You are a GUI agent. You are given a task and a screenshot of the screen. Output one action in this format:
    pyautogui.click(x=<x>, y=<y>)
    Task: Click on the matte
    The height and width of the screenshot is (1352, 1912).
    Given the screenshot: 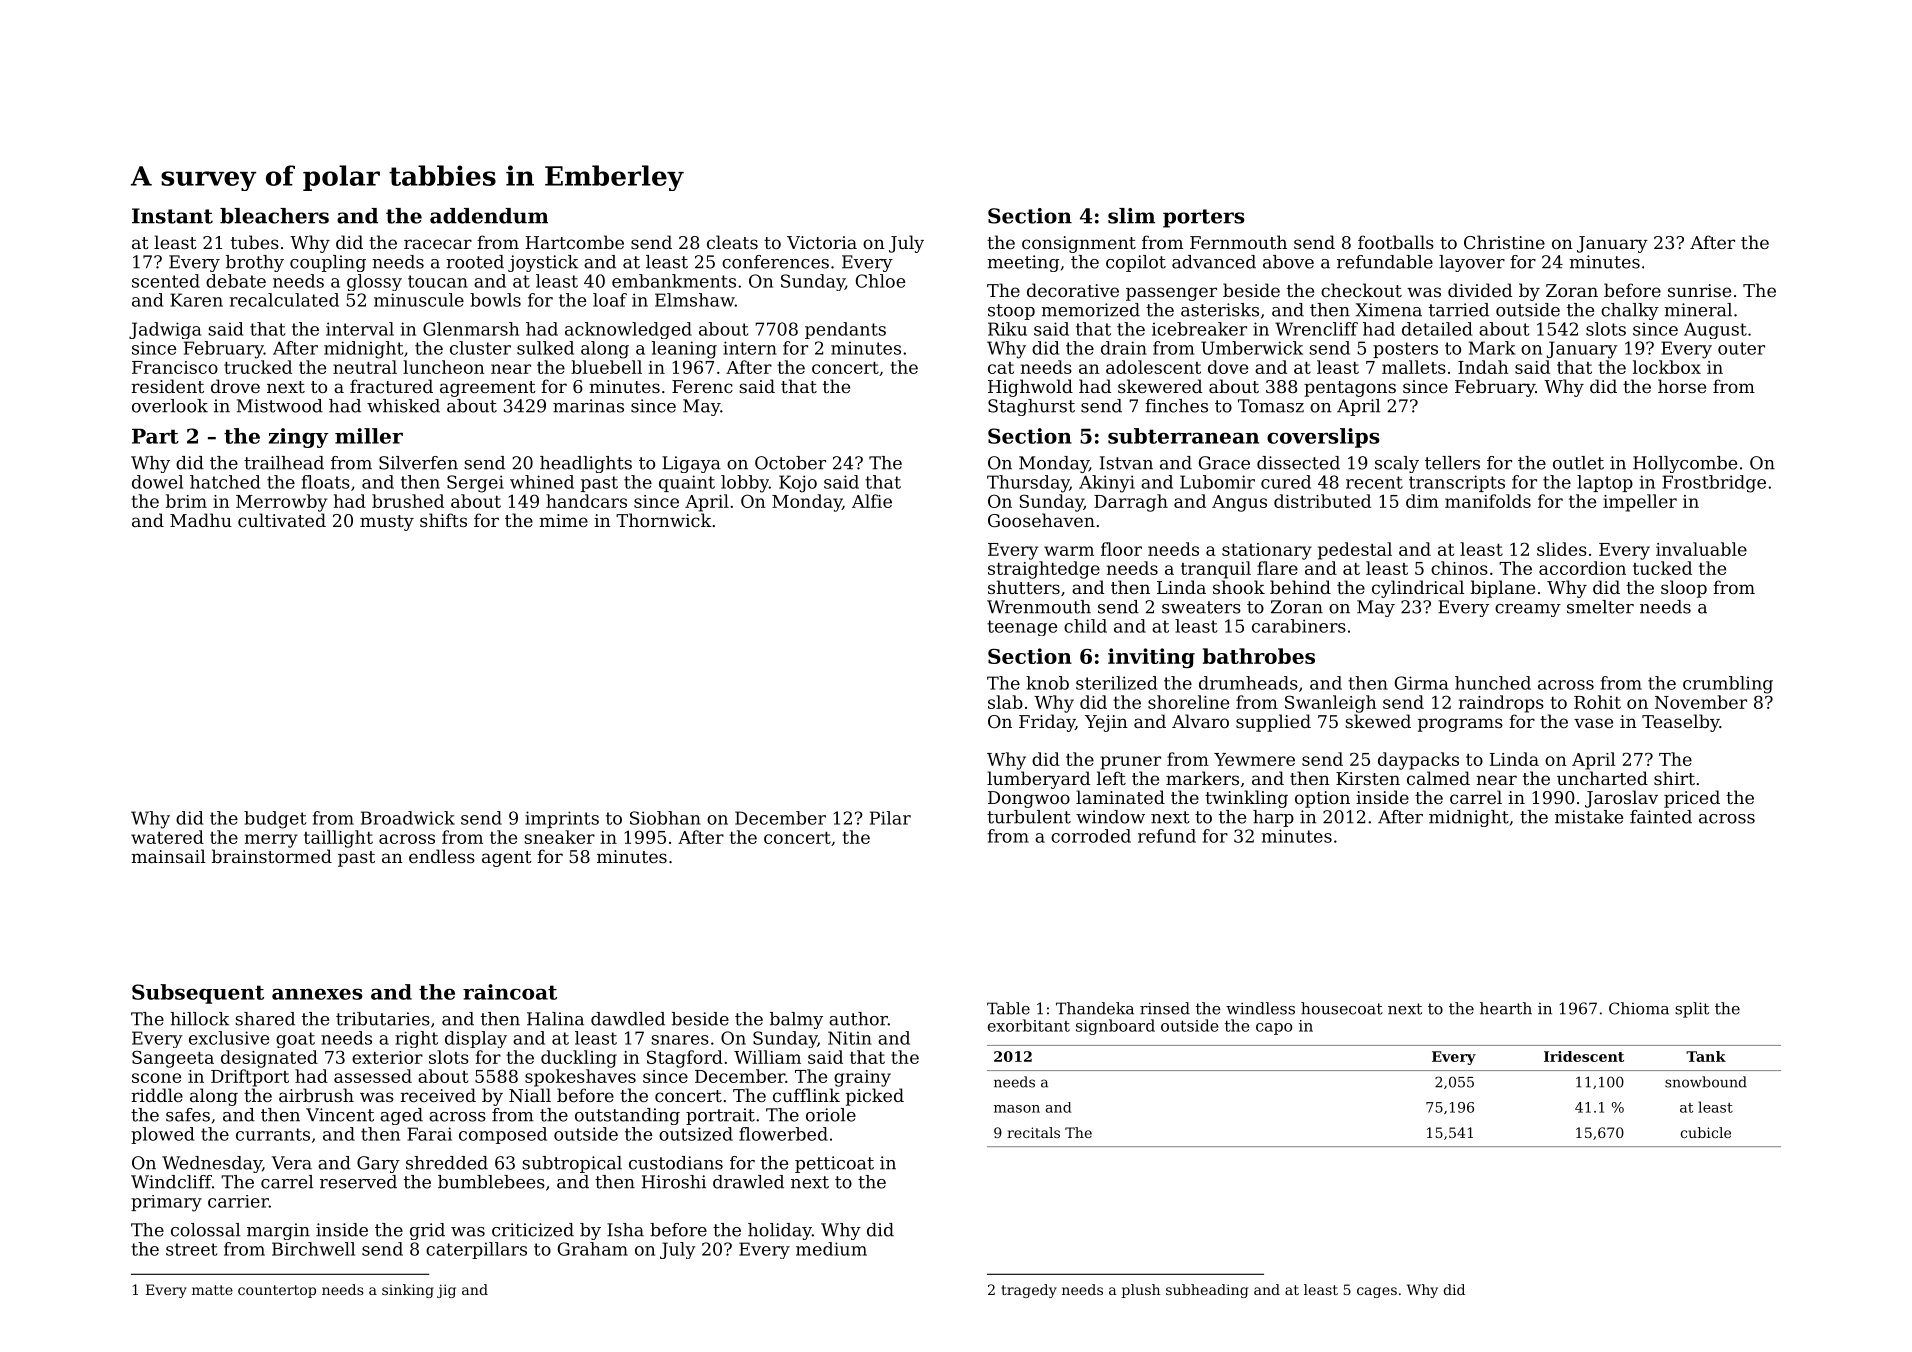 What is the action you would take?
    pyautogui.click(x=212, y=1290)
